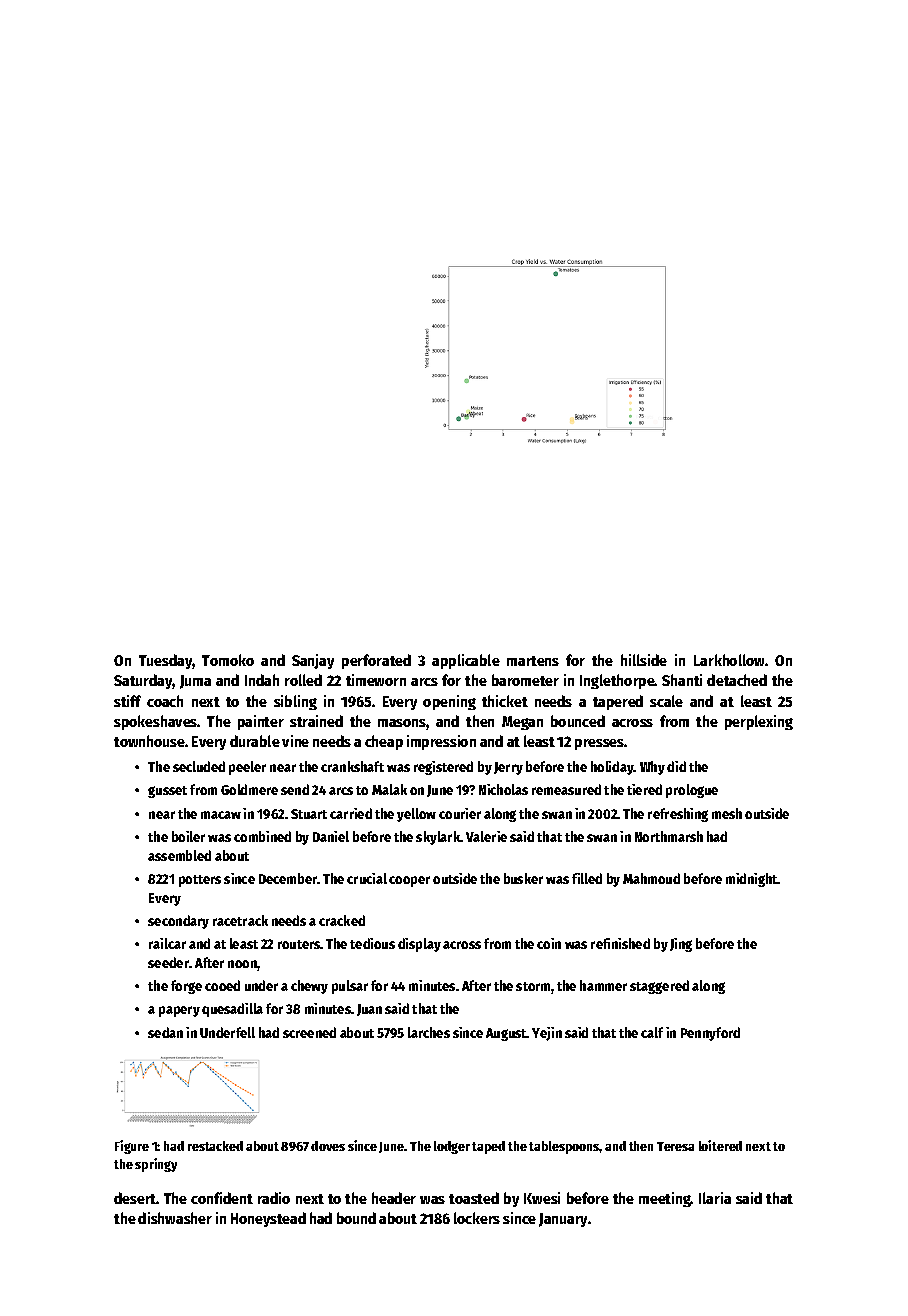 The image size is (908, 1316). I want to click on perforated, so click(376, 661).
